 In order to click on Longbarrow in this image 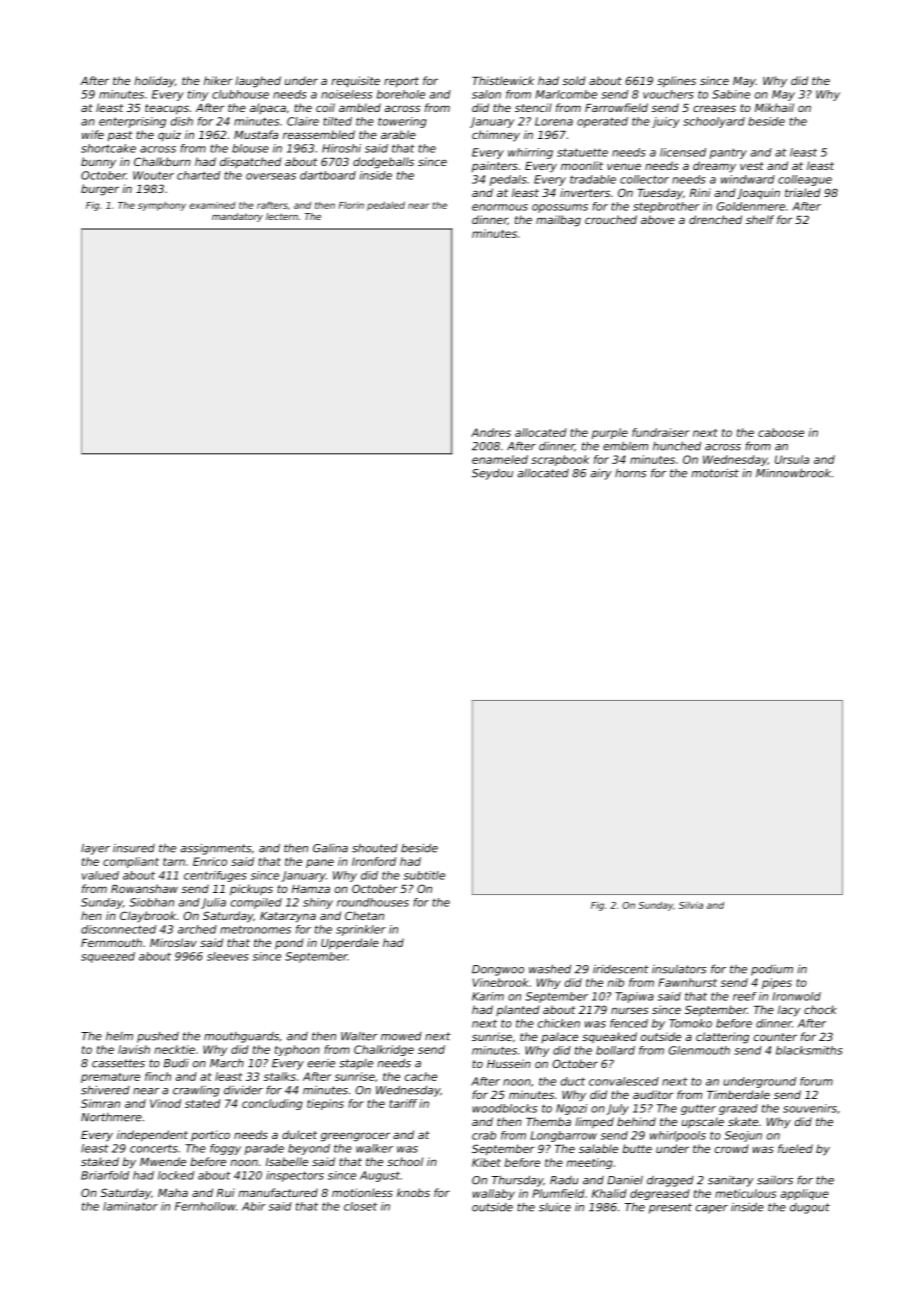, I will do `click(563, 1136)`.
